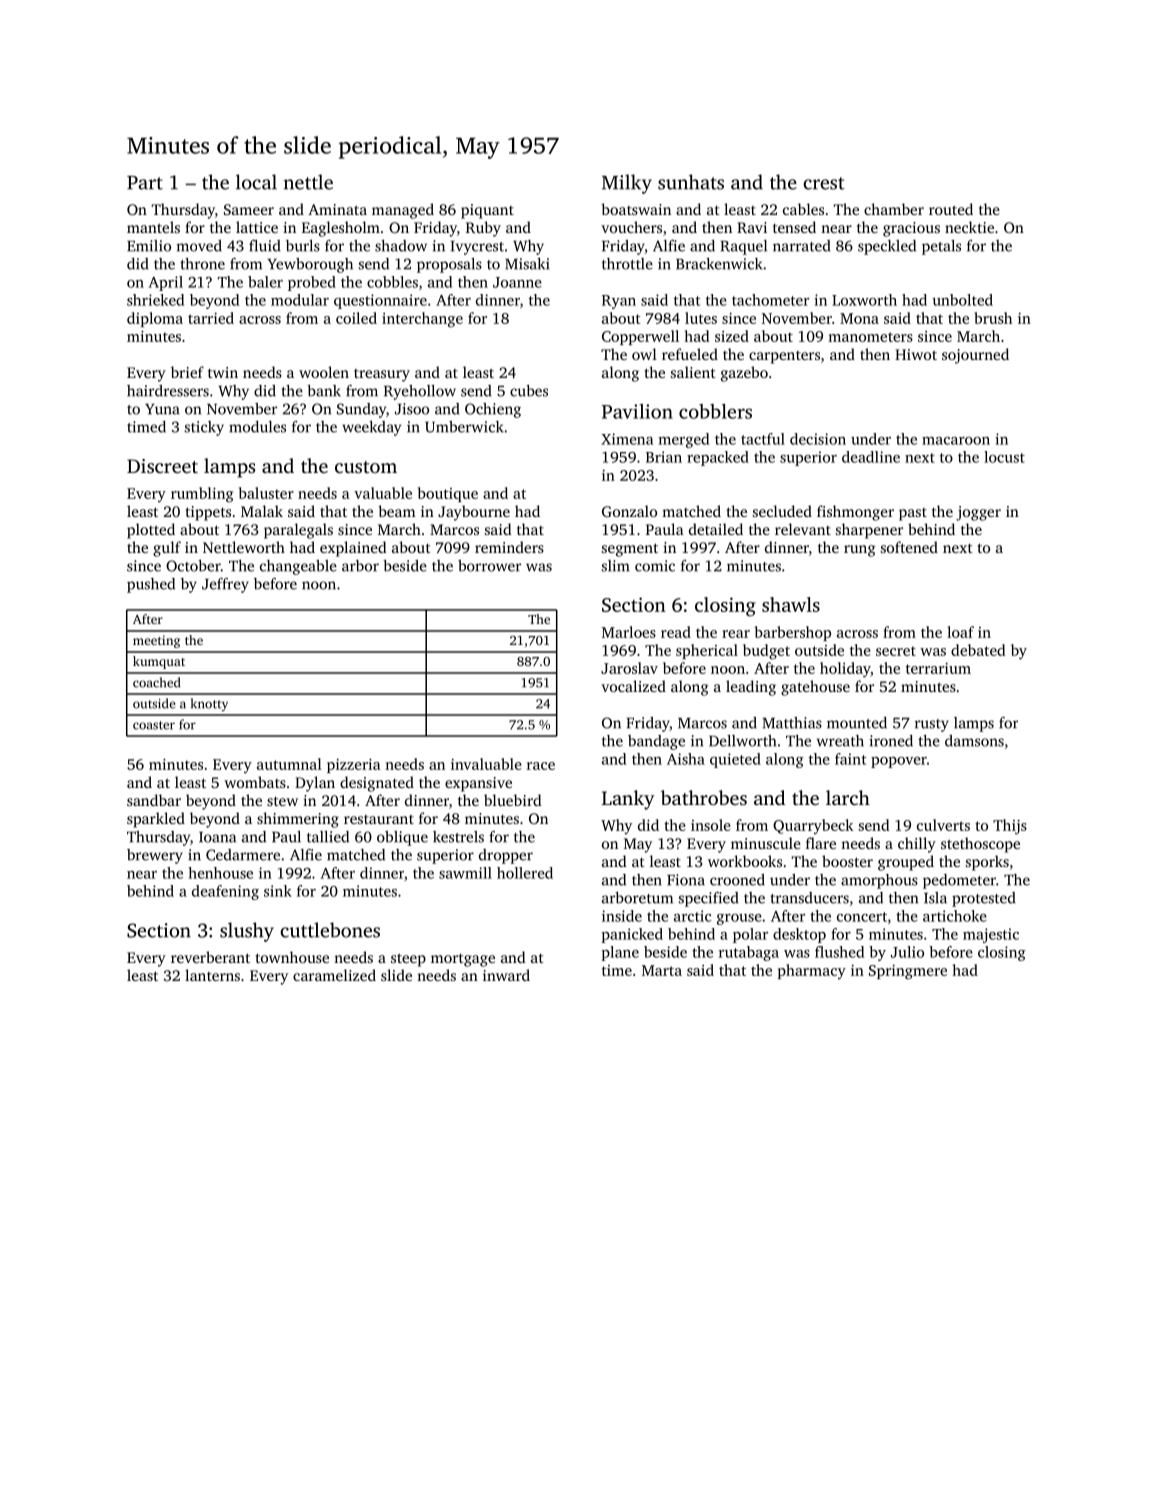  I want to click on woolen, so click(324, 372).
